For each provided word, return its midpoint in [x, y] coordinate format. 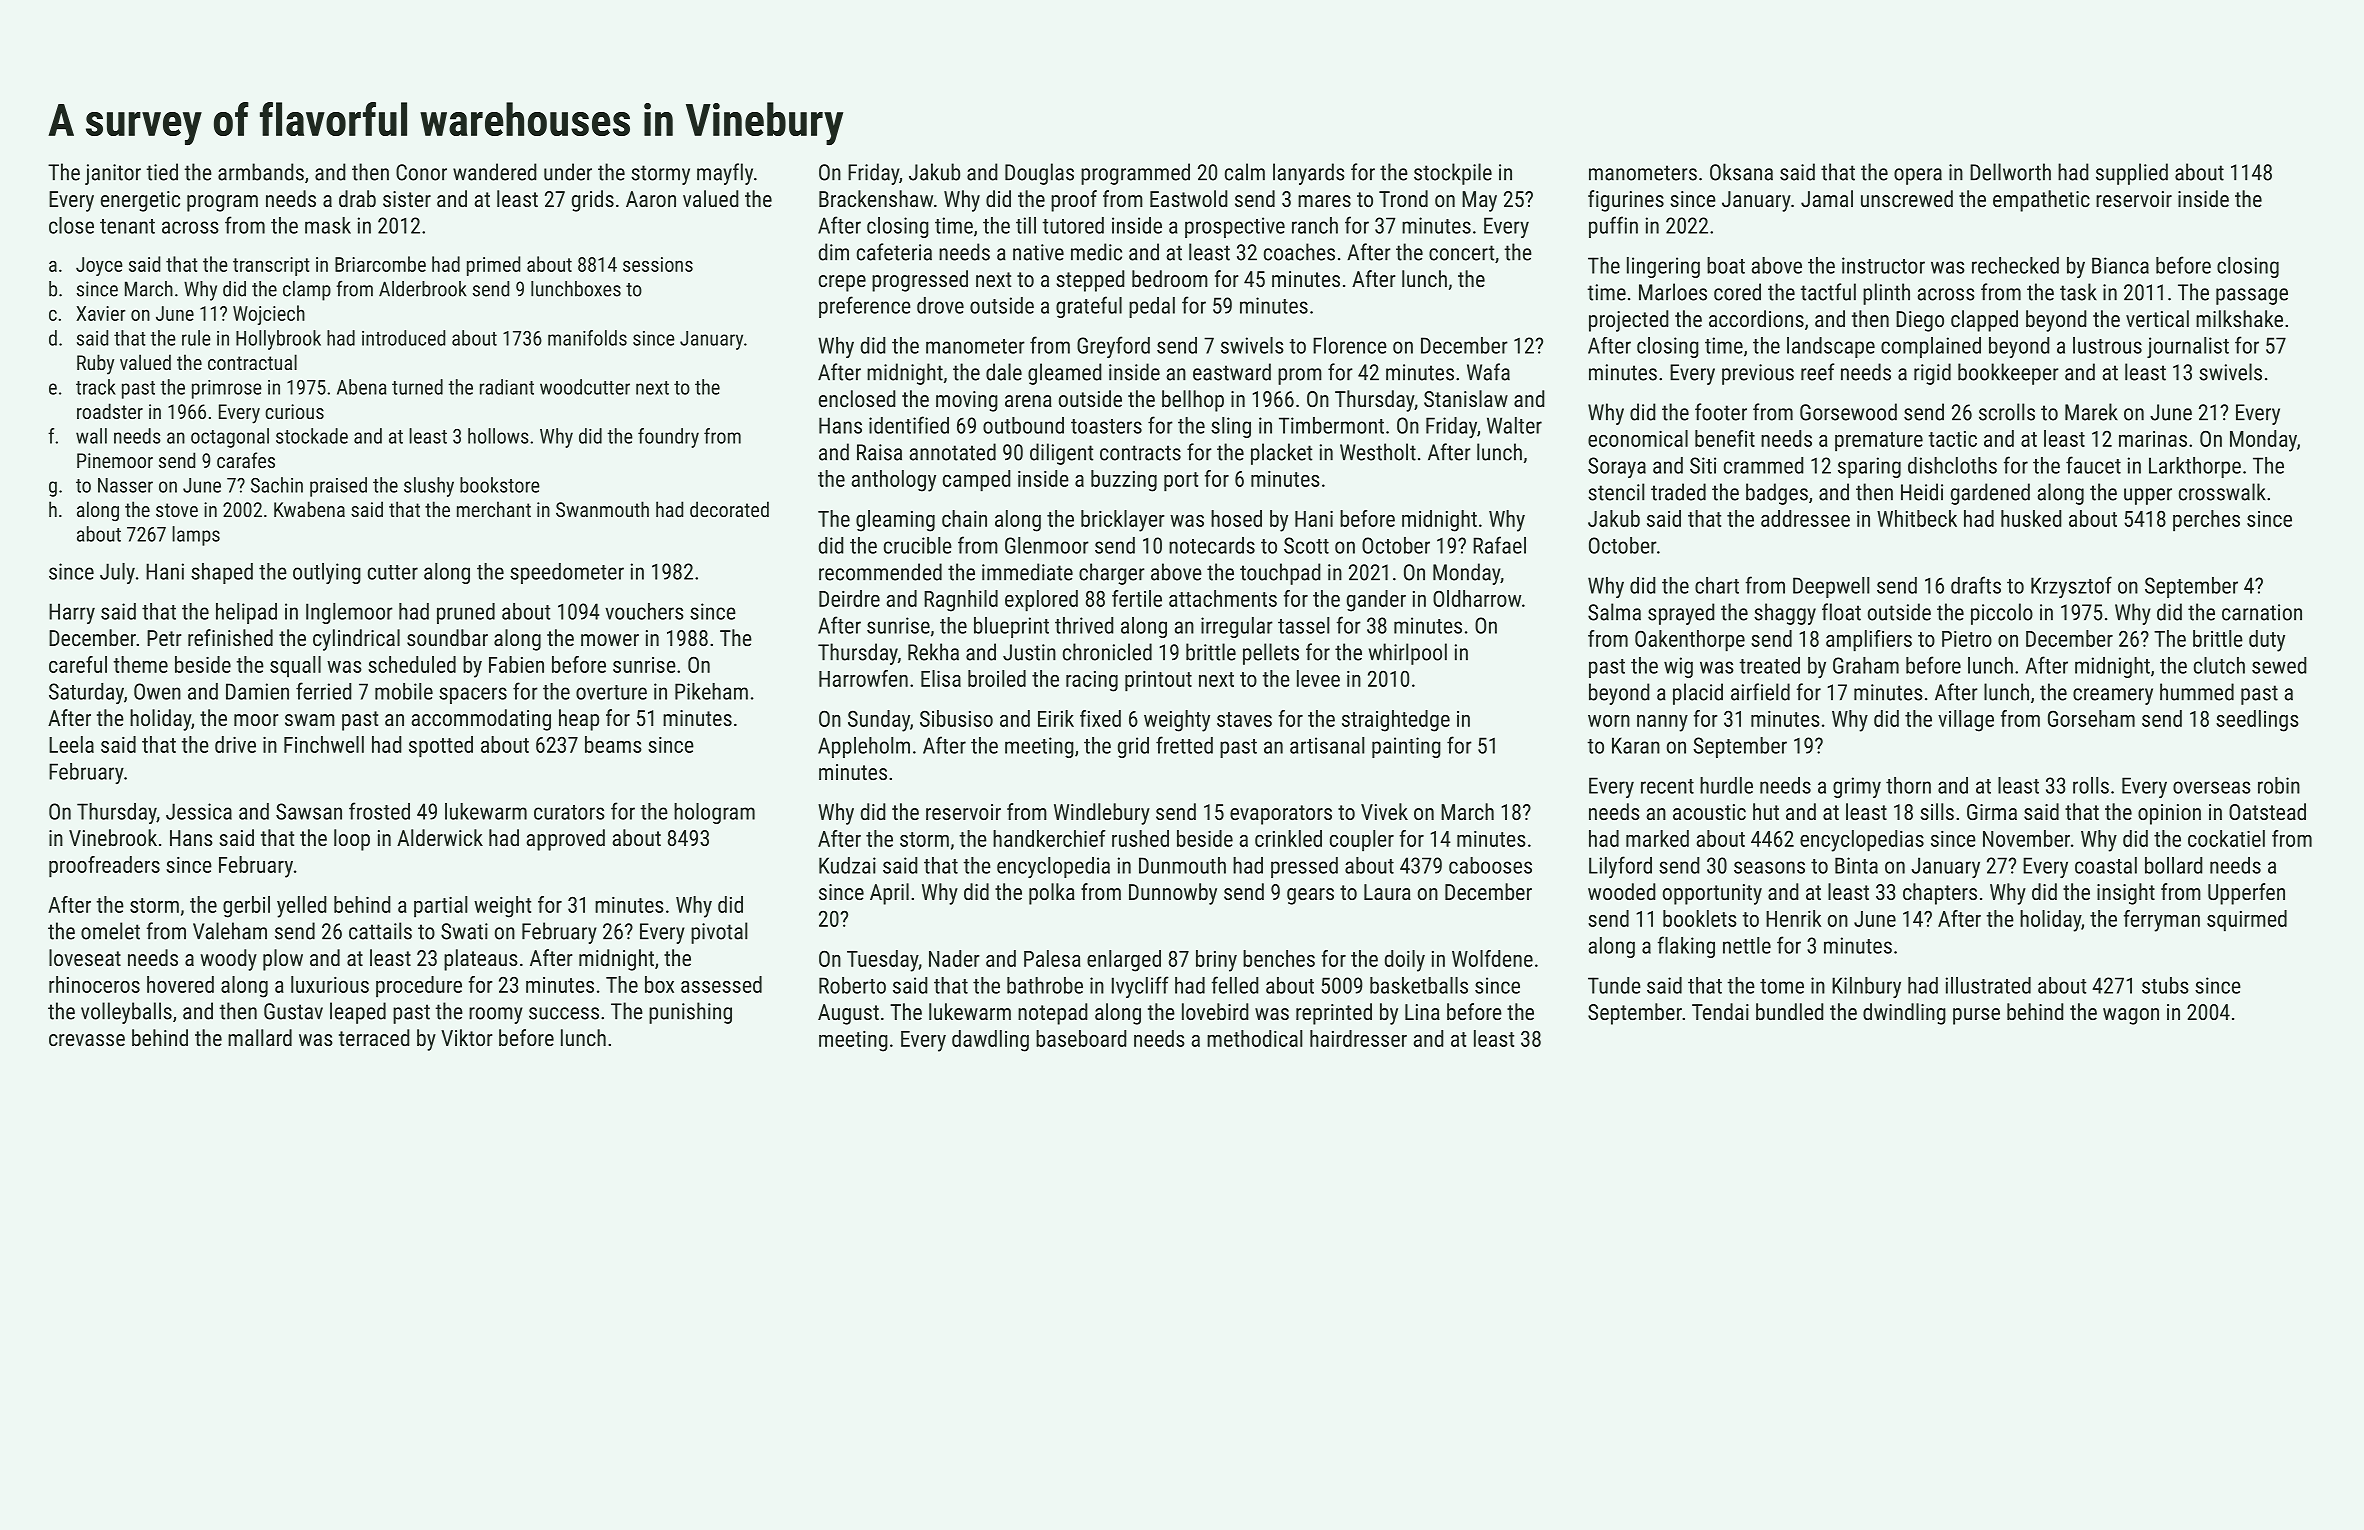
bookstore [500, 485]
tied [162, 172]
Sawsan [309, 811]
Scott [1306, 545]
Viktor [467, 1037]
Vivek [1384, 811]
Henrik [1793, 918]
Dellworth [2010, 172]
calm [1245, 172]
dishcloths [1952, 465]
